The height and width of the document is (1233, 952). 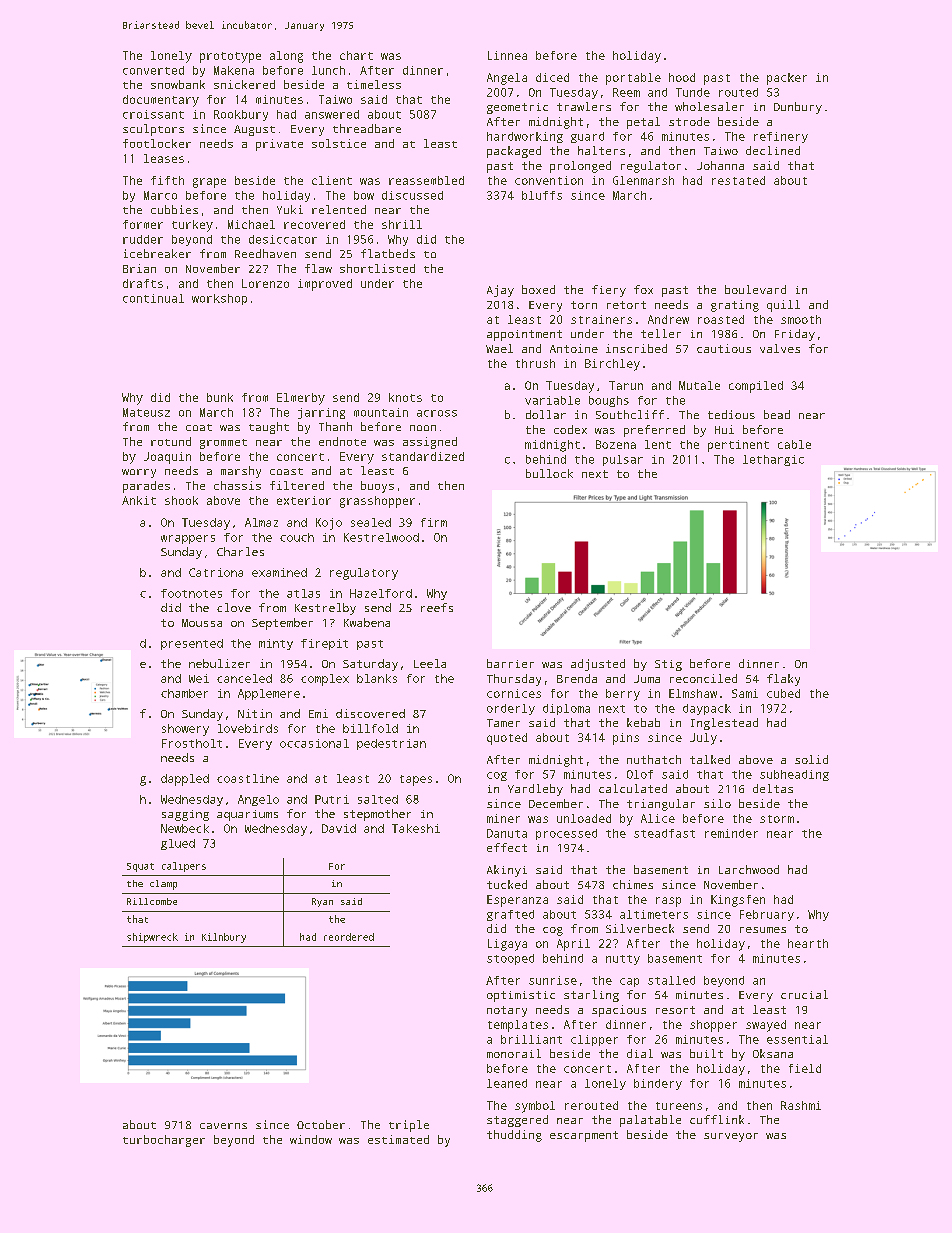 I want to click on caverns, so click(x=223, y=1126).
